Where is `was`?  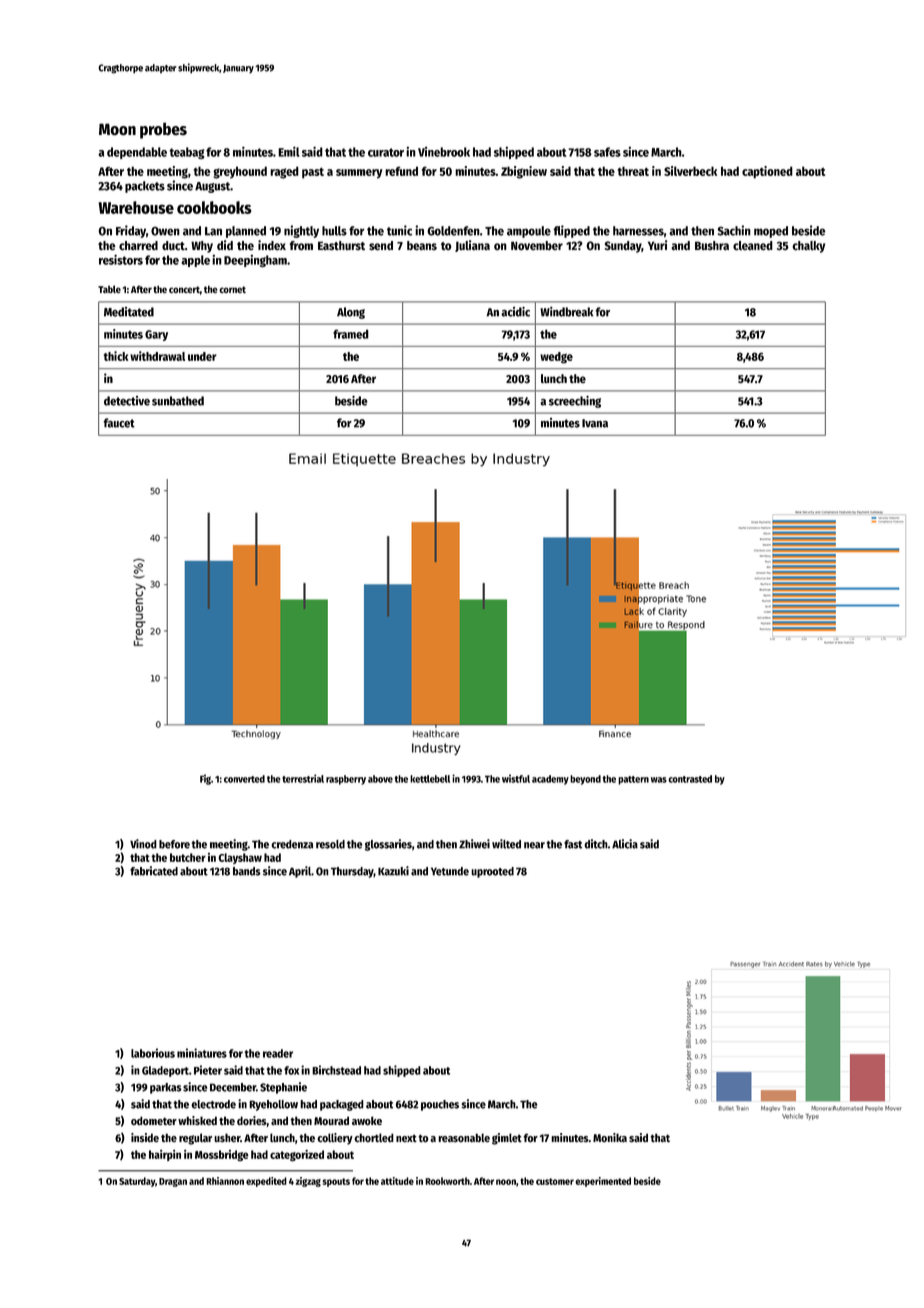
was is located at coordinates (659, 780).
